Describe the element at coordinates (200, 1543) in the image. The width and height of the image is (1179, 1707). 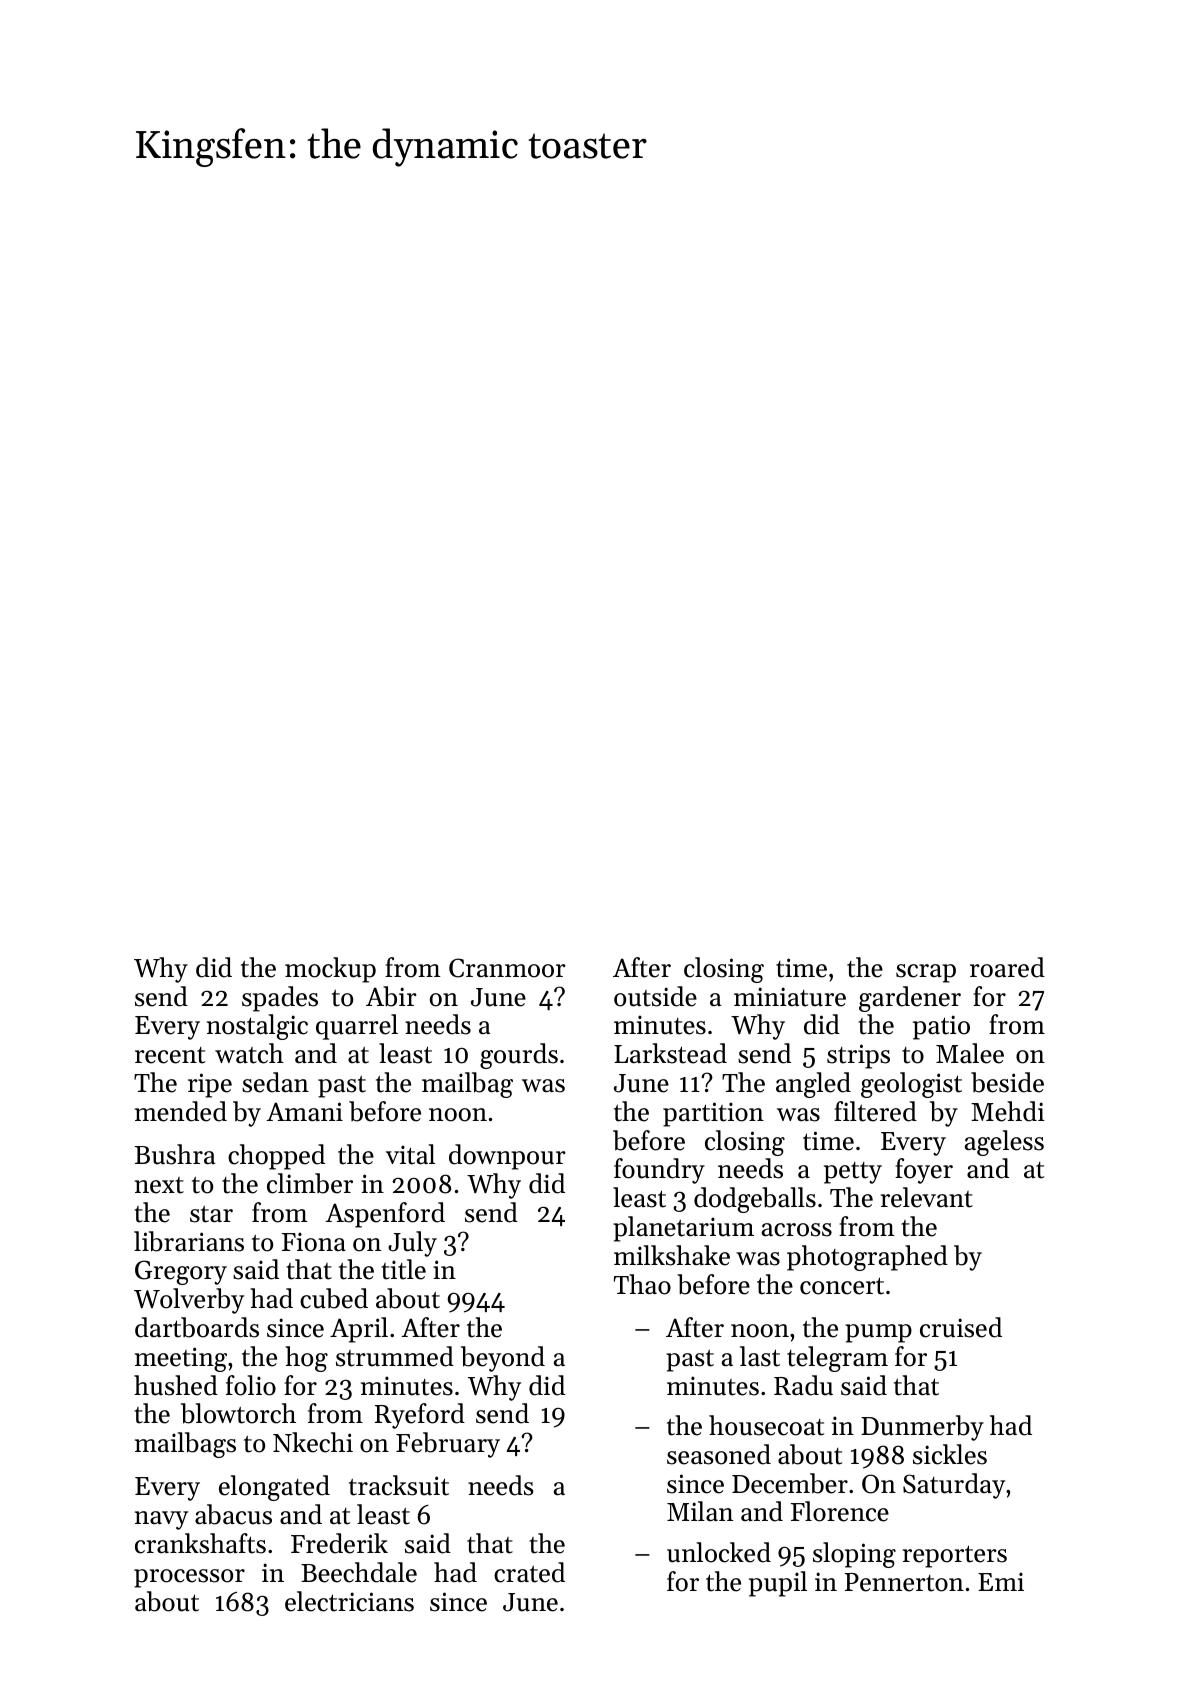
I see `crankshafts` at that location.
